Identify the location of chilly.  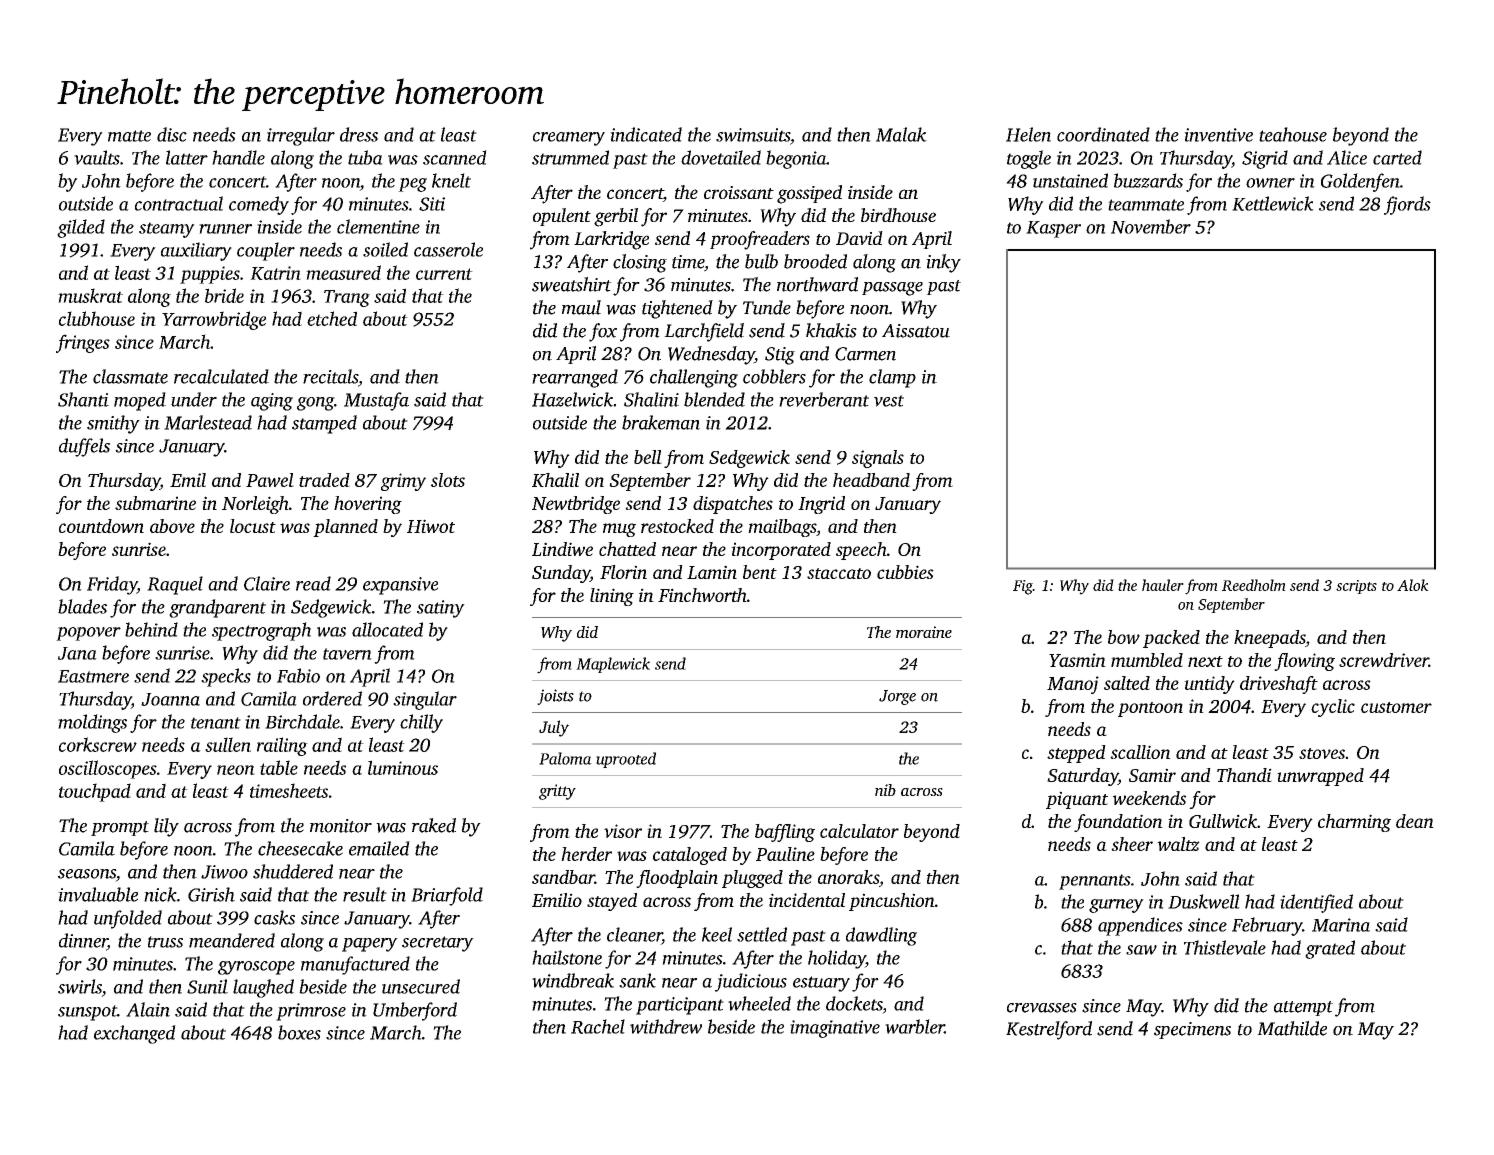
(421, 723).
